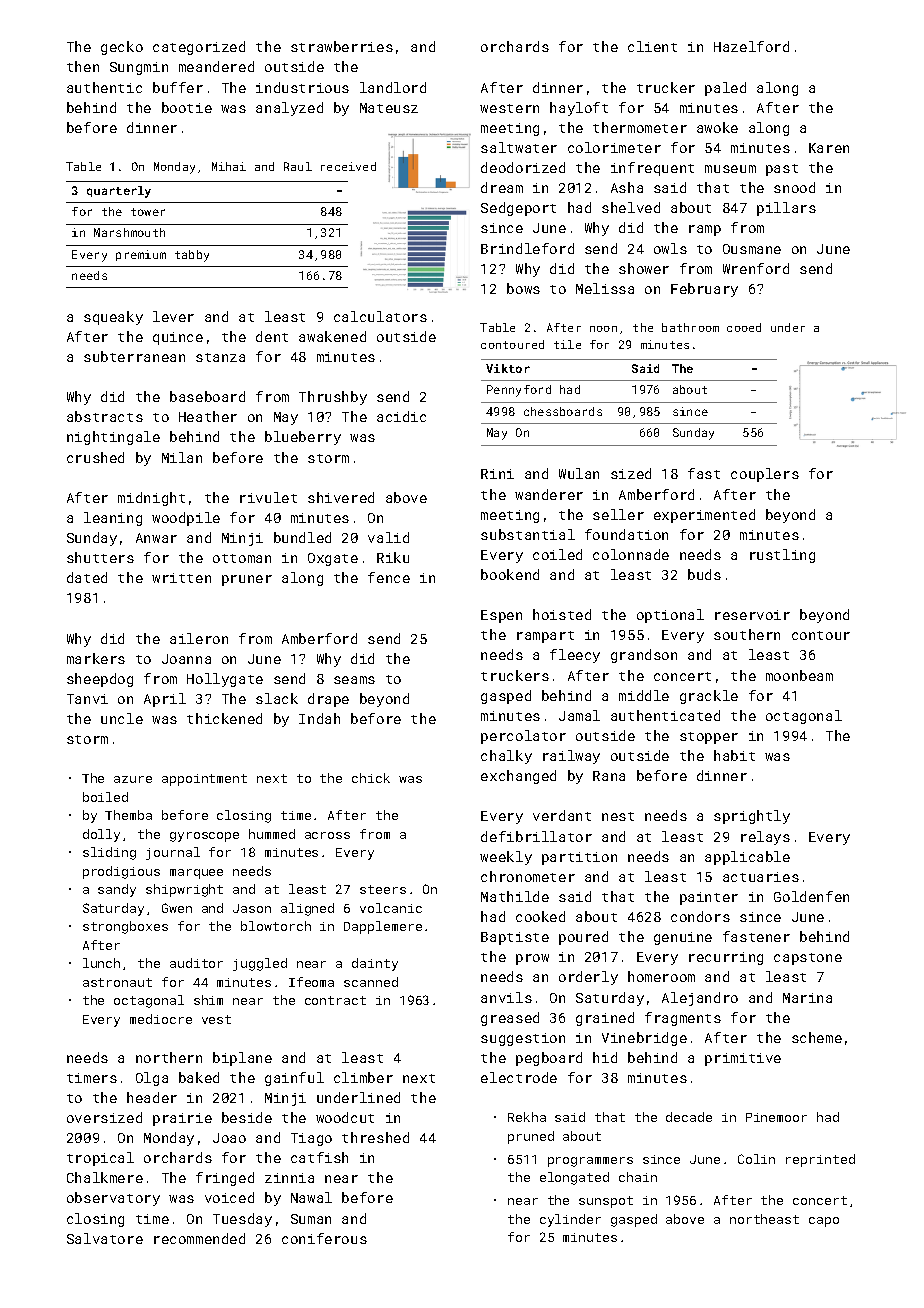  Describe the element at coordinates (751, 46) in the screenshot. I see `Hazelford` at that location.
